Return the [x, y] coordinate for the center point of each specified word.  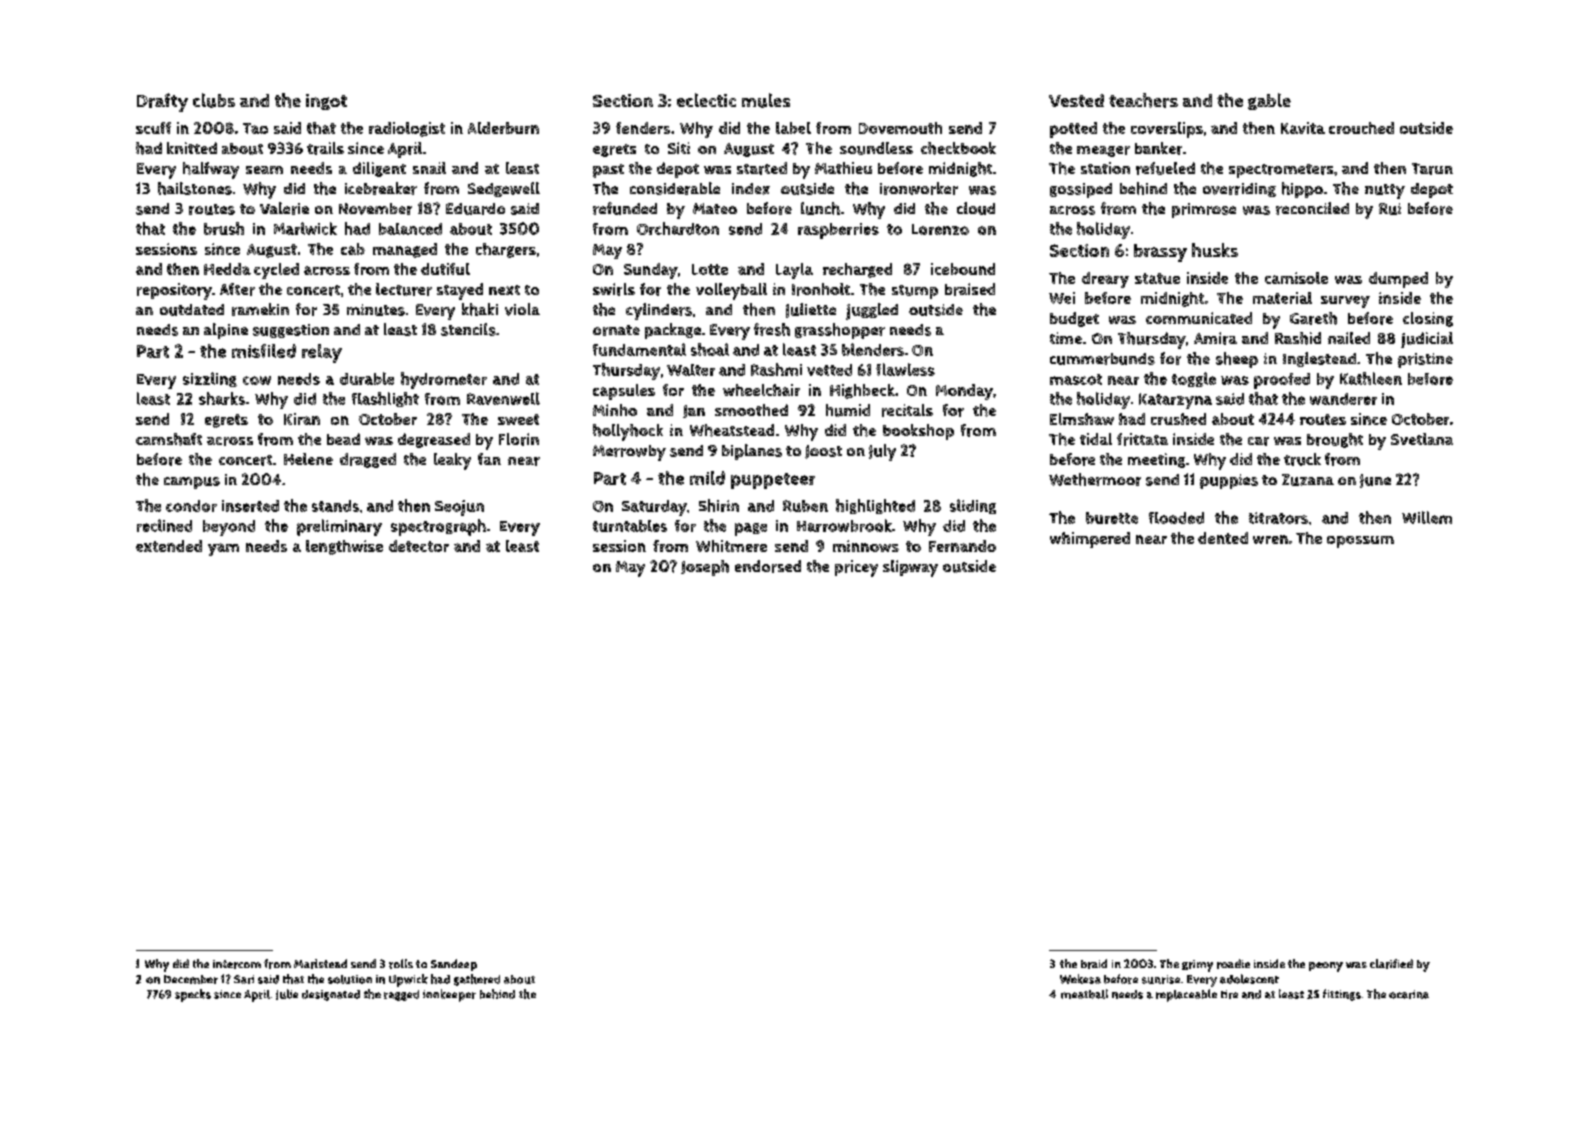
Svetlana [1422, 439]
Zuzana [1308, 480]
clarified [1391, 964]
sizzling [210, 379]
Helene [308, 459]
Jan [694, 411]
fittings [1342, 995]
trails [325, 148]
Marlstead [320, 964]
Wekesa [1080, 979]
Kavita [1303, 128]
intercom [237, 964]
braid [1094, 964]
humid [848, 410]
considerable [675, 188]
